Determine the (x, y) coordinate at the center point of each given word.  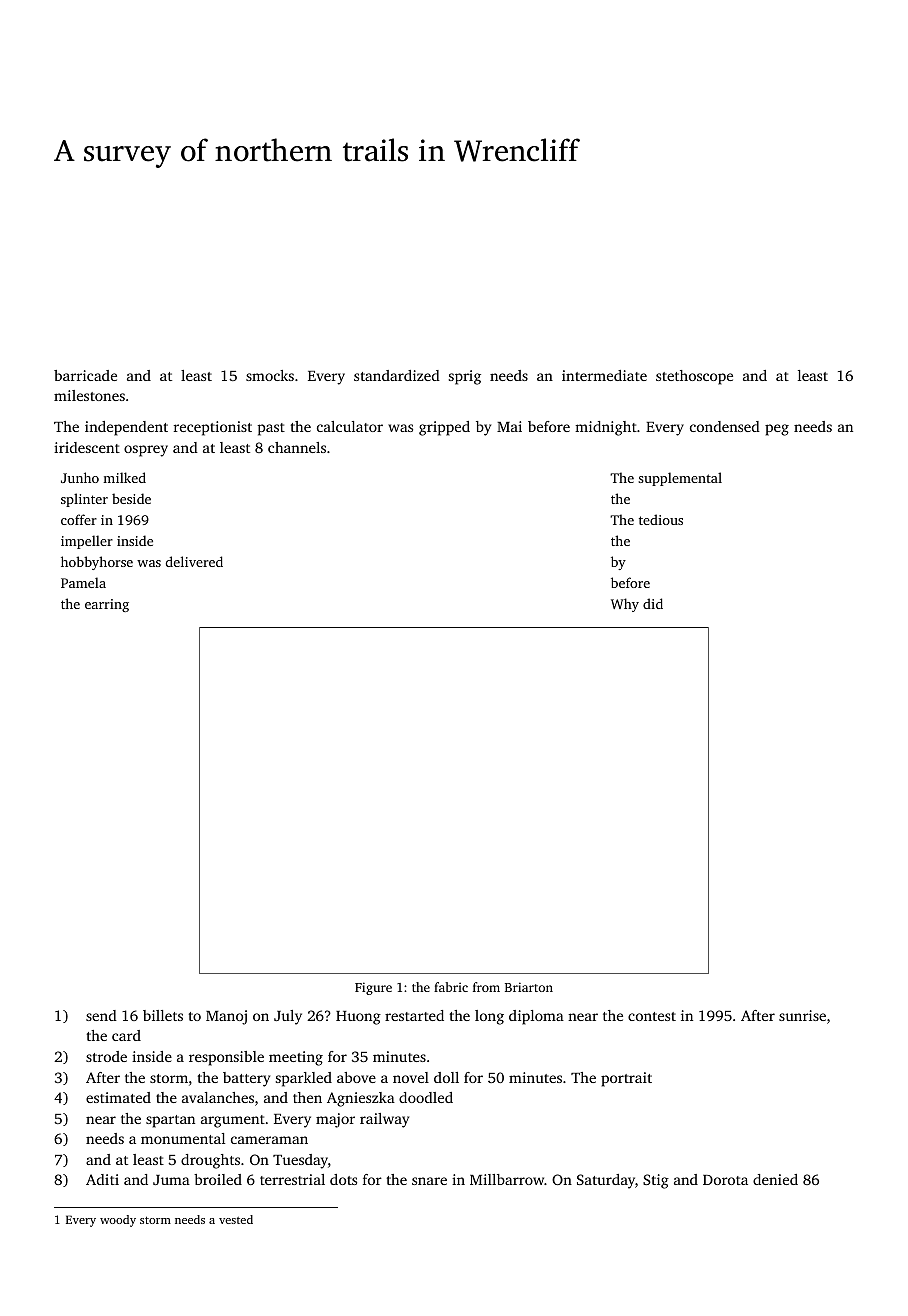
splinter (84, 500)
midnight (606, 428)
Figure (373, 988)
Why (625, 605)
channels (297, 447)
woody (118, 1221)
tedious (661, 519)
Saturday (606, 1181)
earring (107, 605)
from (486, 987)
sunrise (802, 1015)
